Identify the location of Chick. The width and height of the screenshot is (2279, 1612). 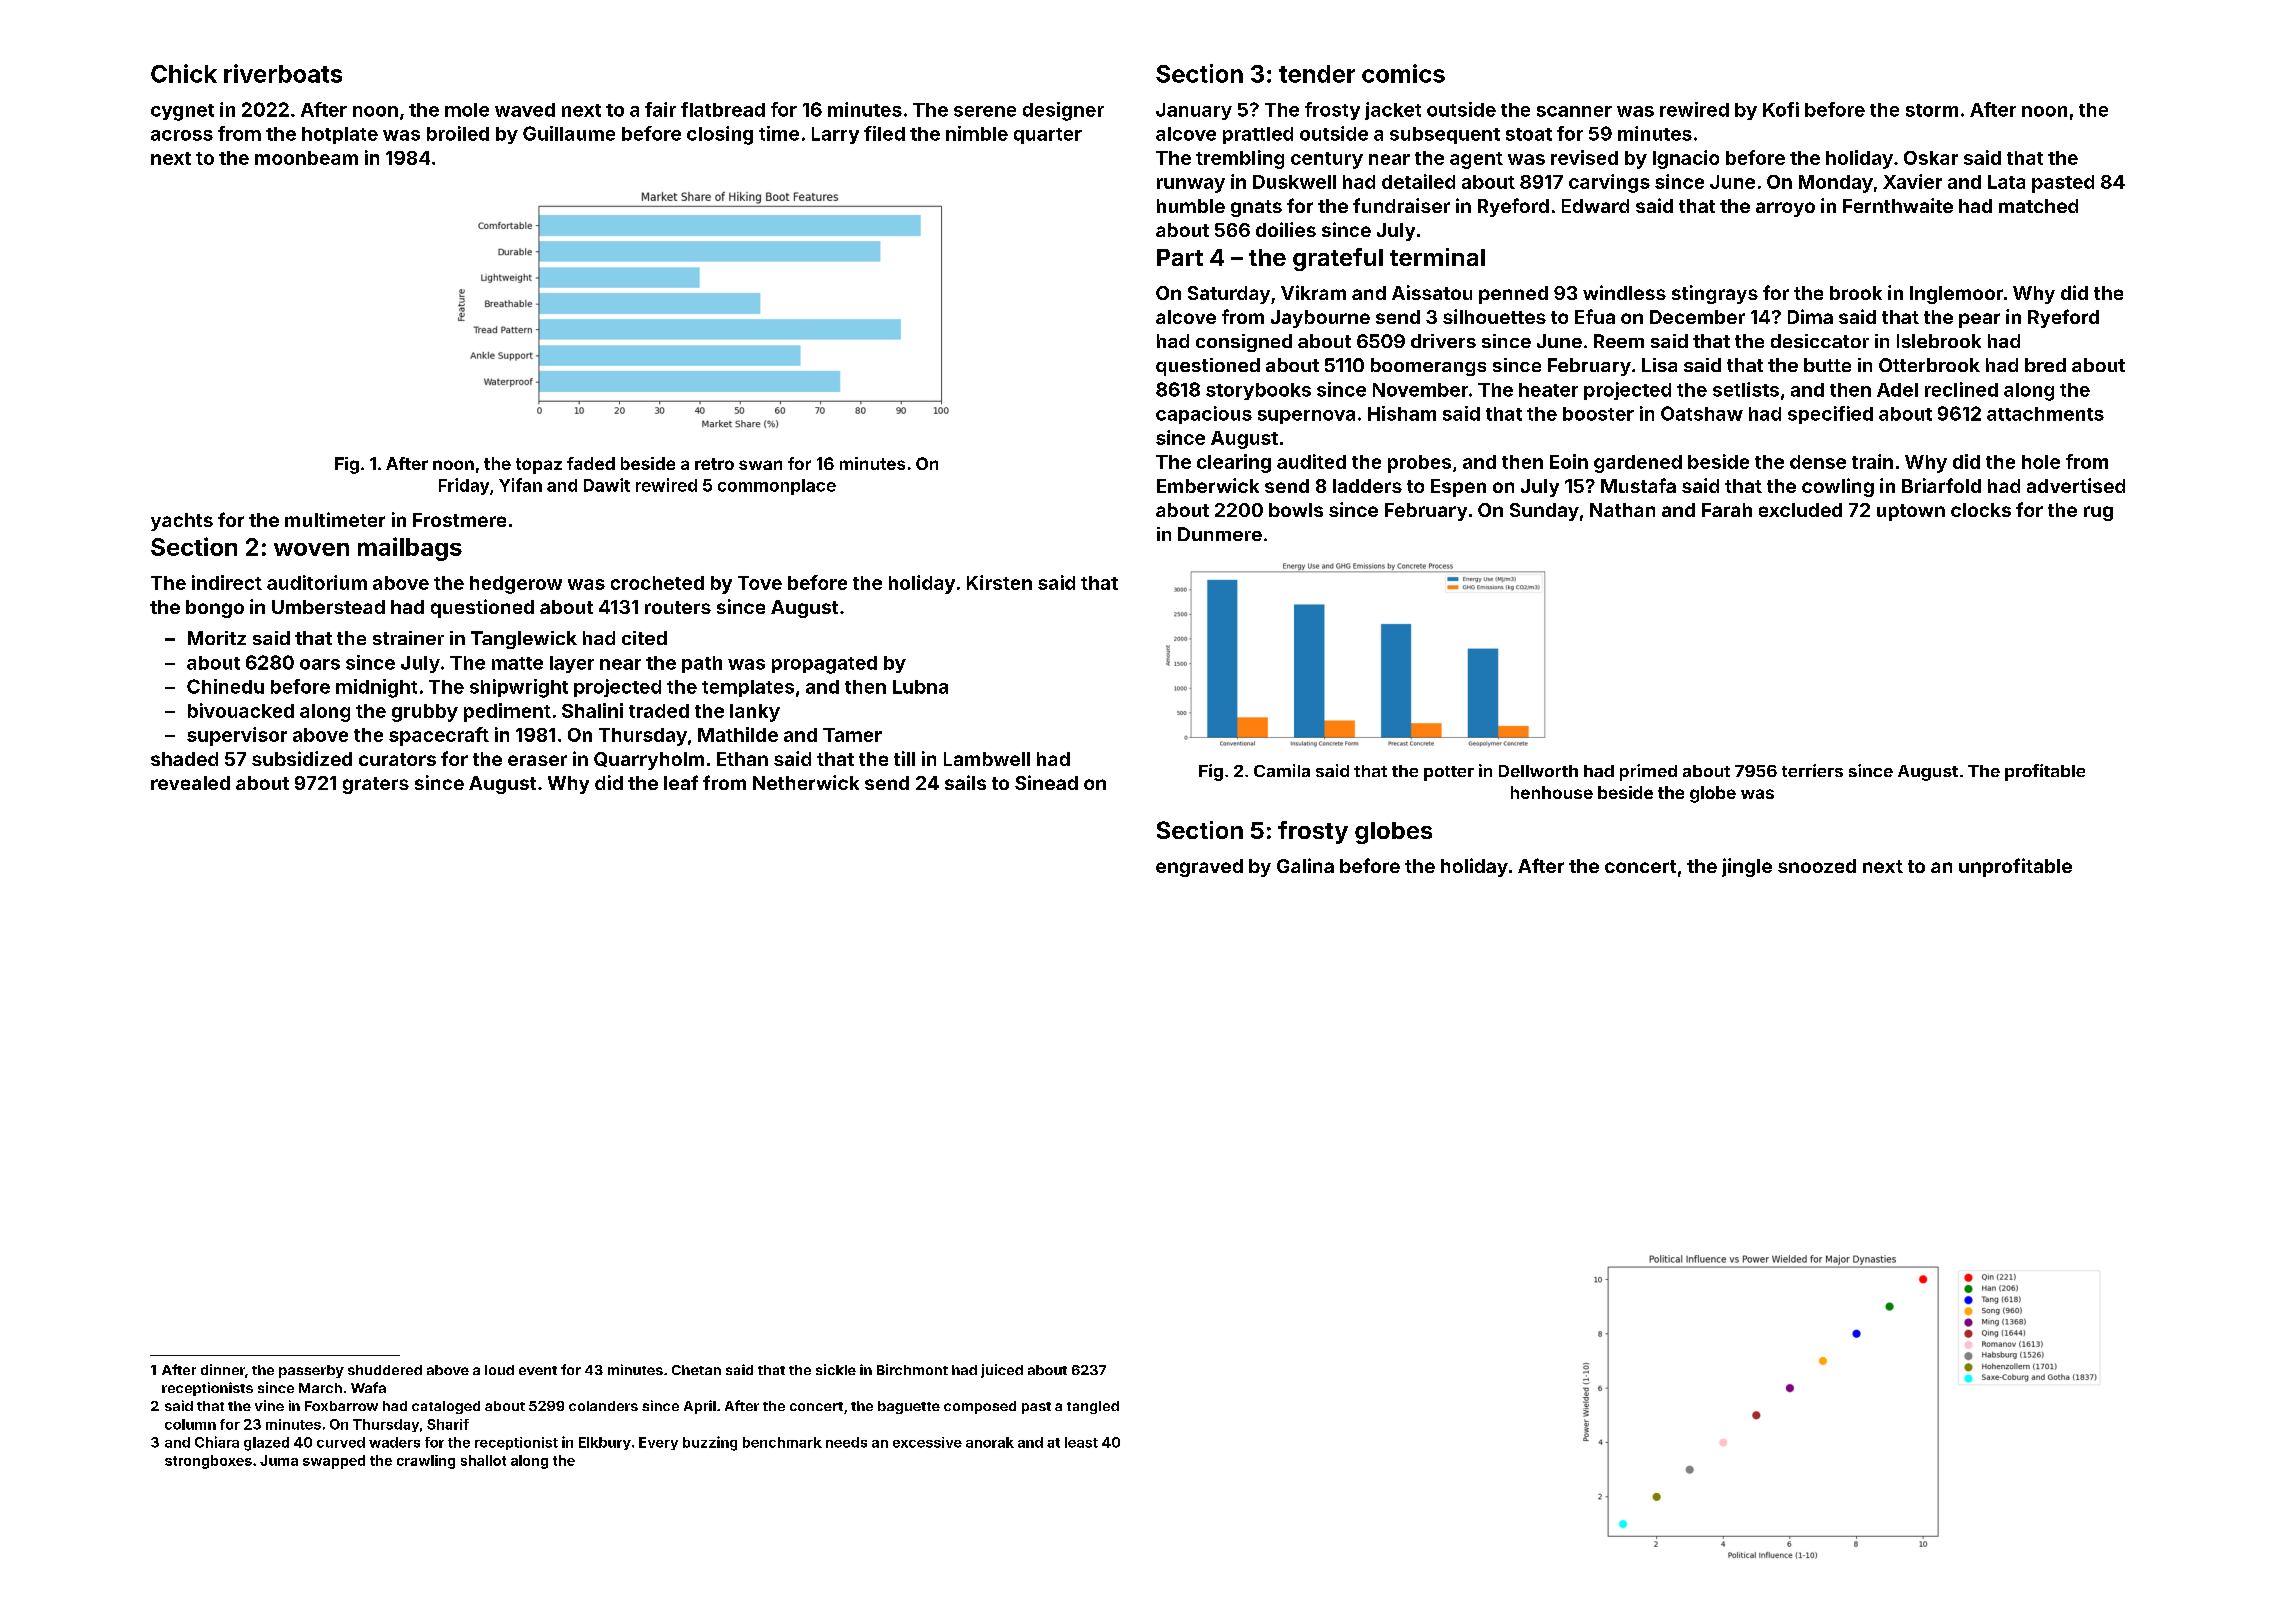
(184, 73).
